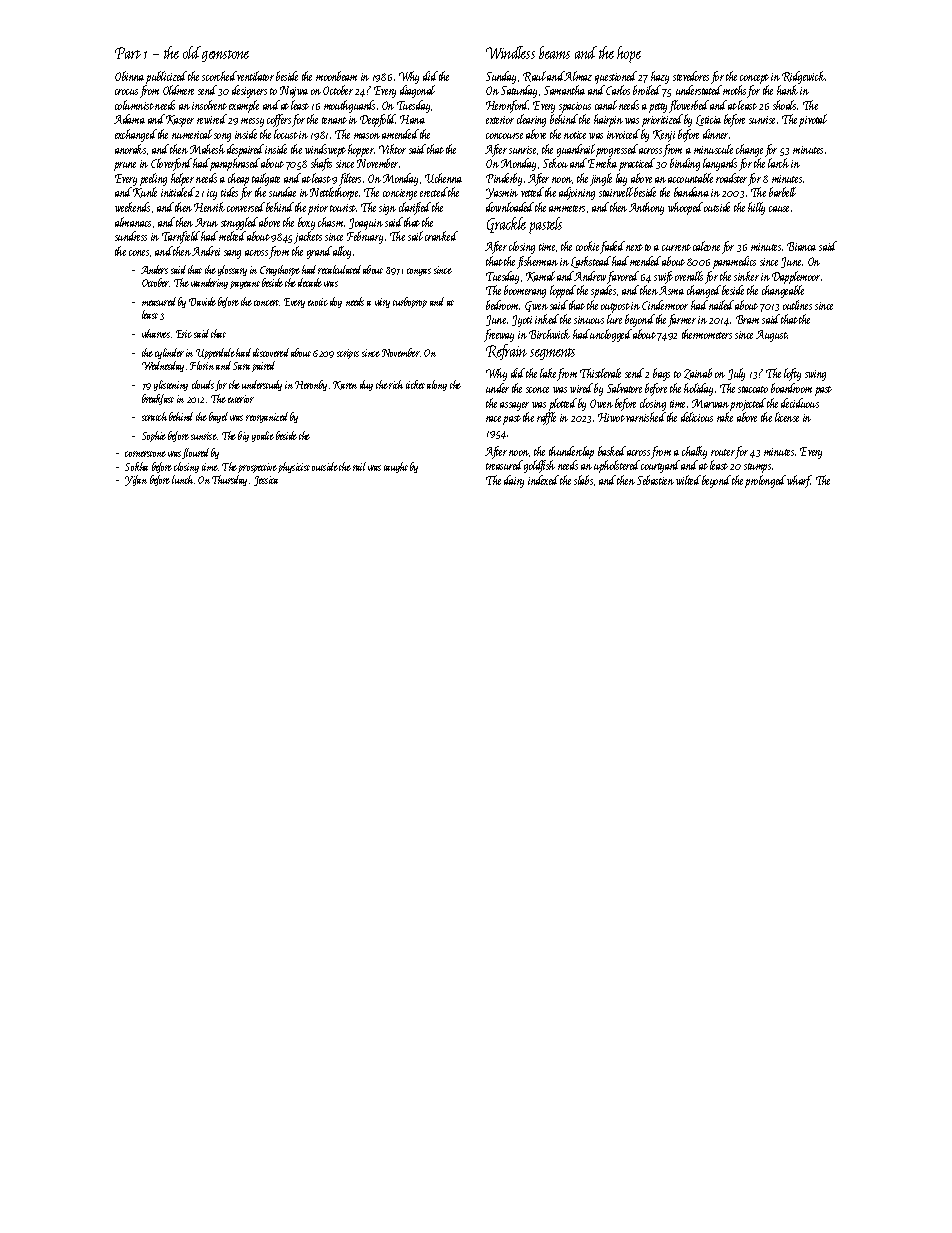  Describe the element at coordinates (154, 436) in the page. I see `Sophie` at that location.
